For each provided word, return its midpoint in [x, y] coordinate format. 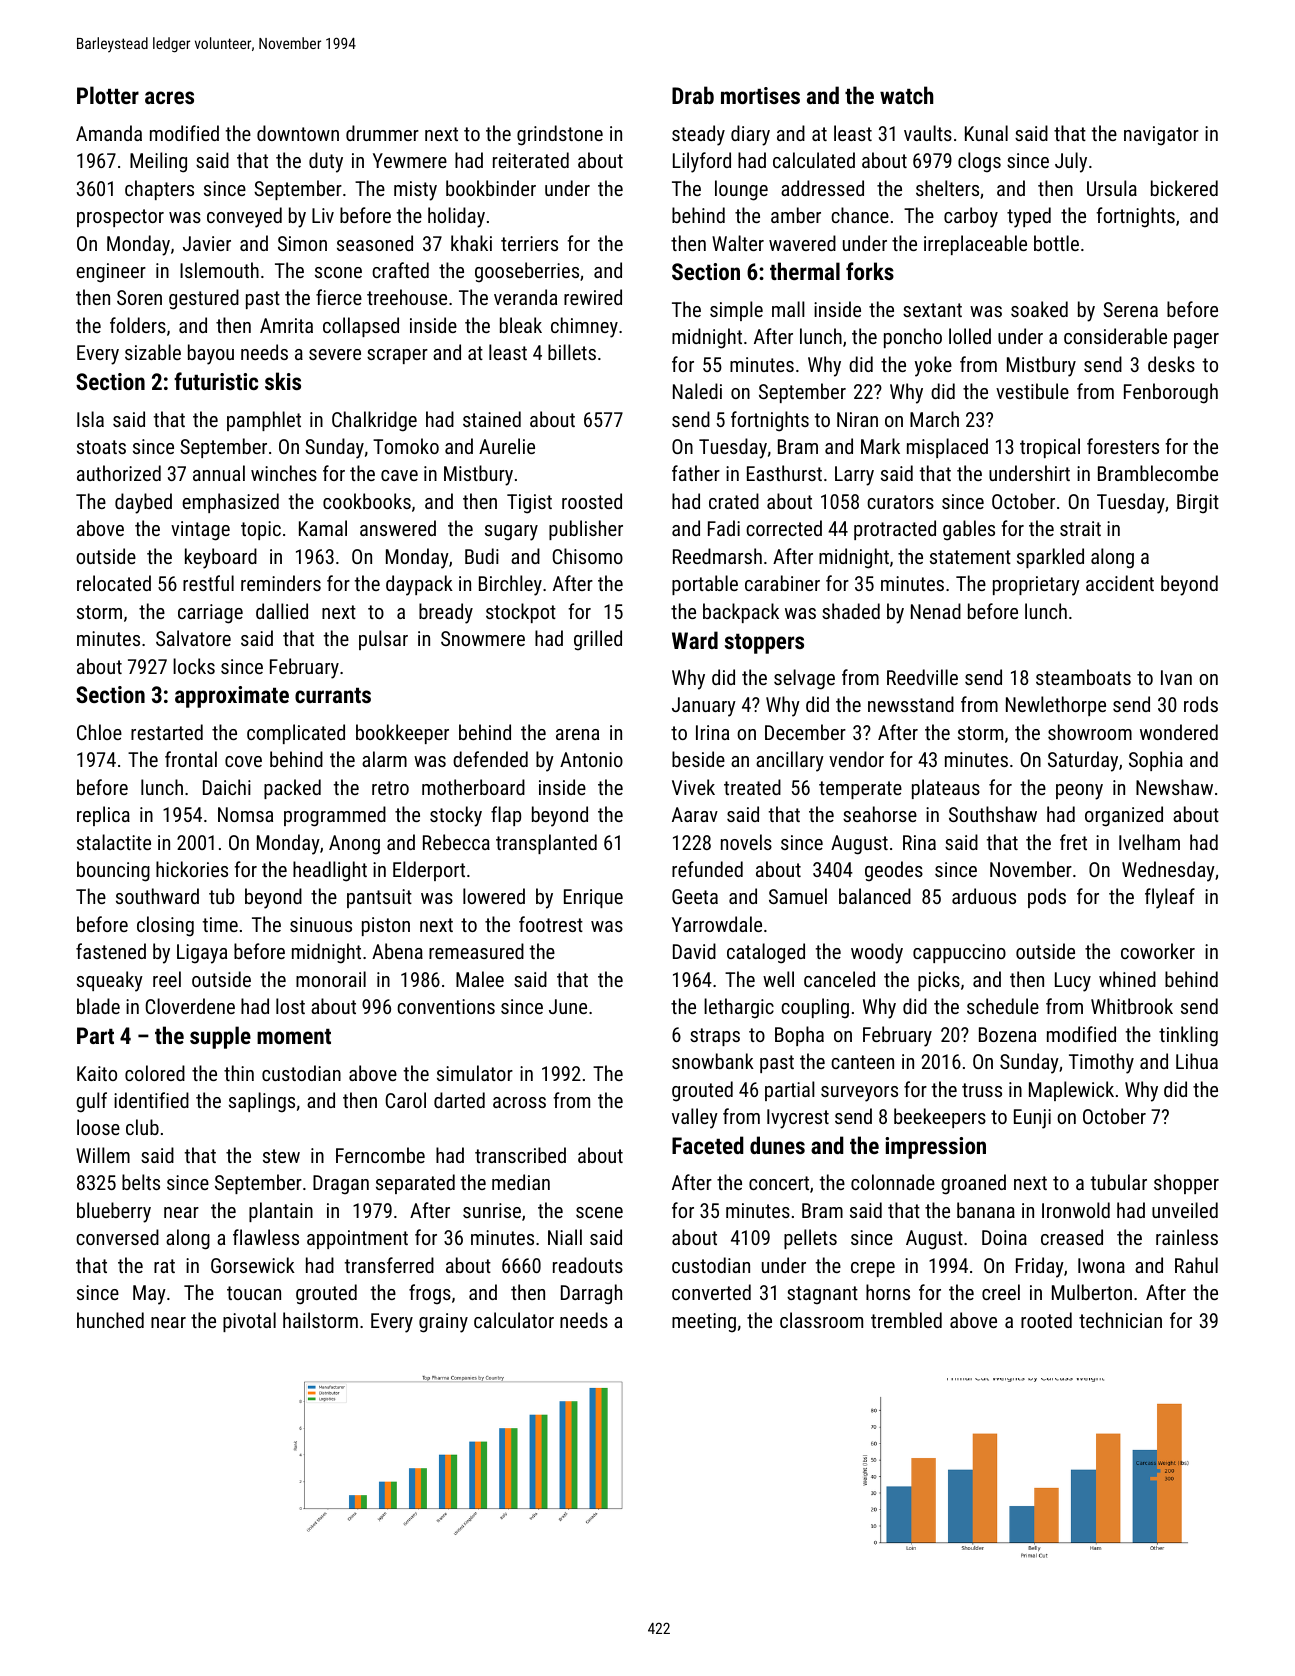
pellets [810, 1239]
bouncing [113, 871]
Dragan [341, 1185]
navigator [1161, 136]
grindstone [560, 135]
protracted [895, 530]
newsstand [911, 704]
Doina [1004, 1237]
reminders [281, 583]
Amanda [109, 133]
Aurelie [507, 446]
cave [399, 475]
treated [752, 787]
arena [577, 734]
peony [1079, 792]
